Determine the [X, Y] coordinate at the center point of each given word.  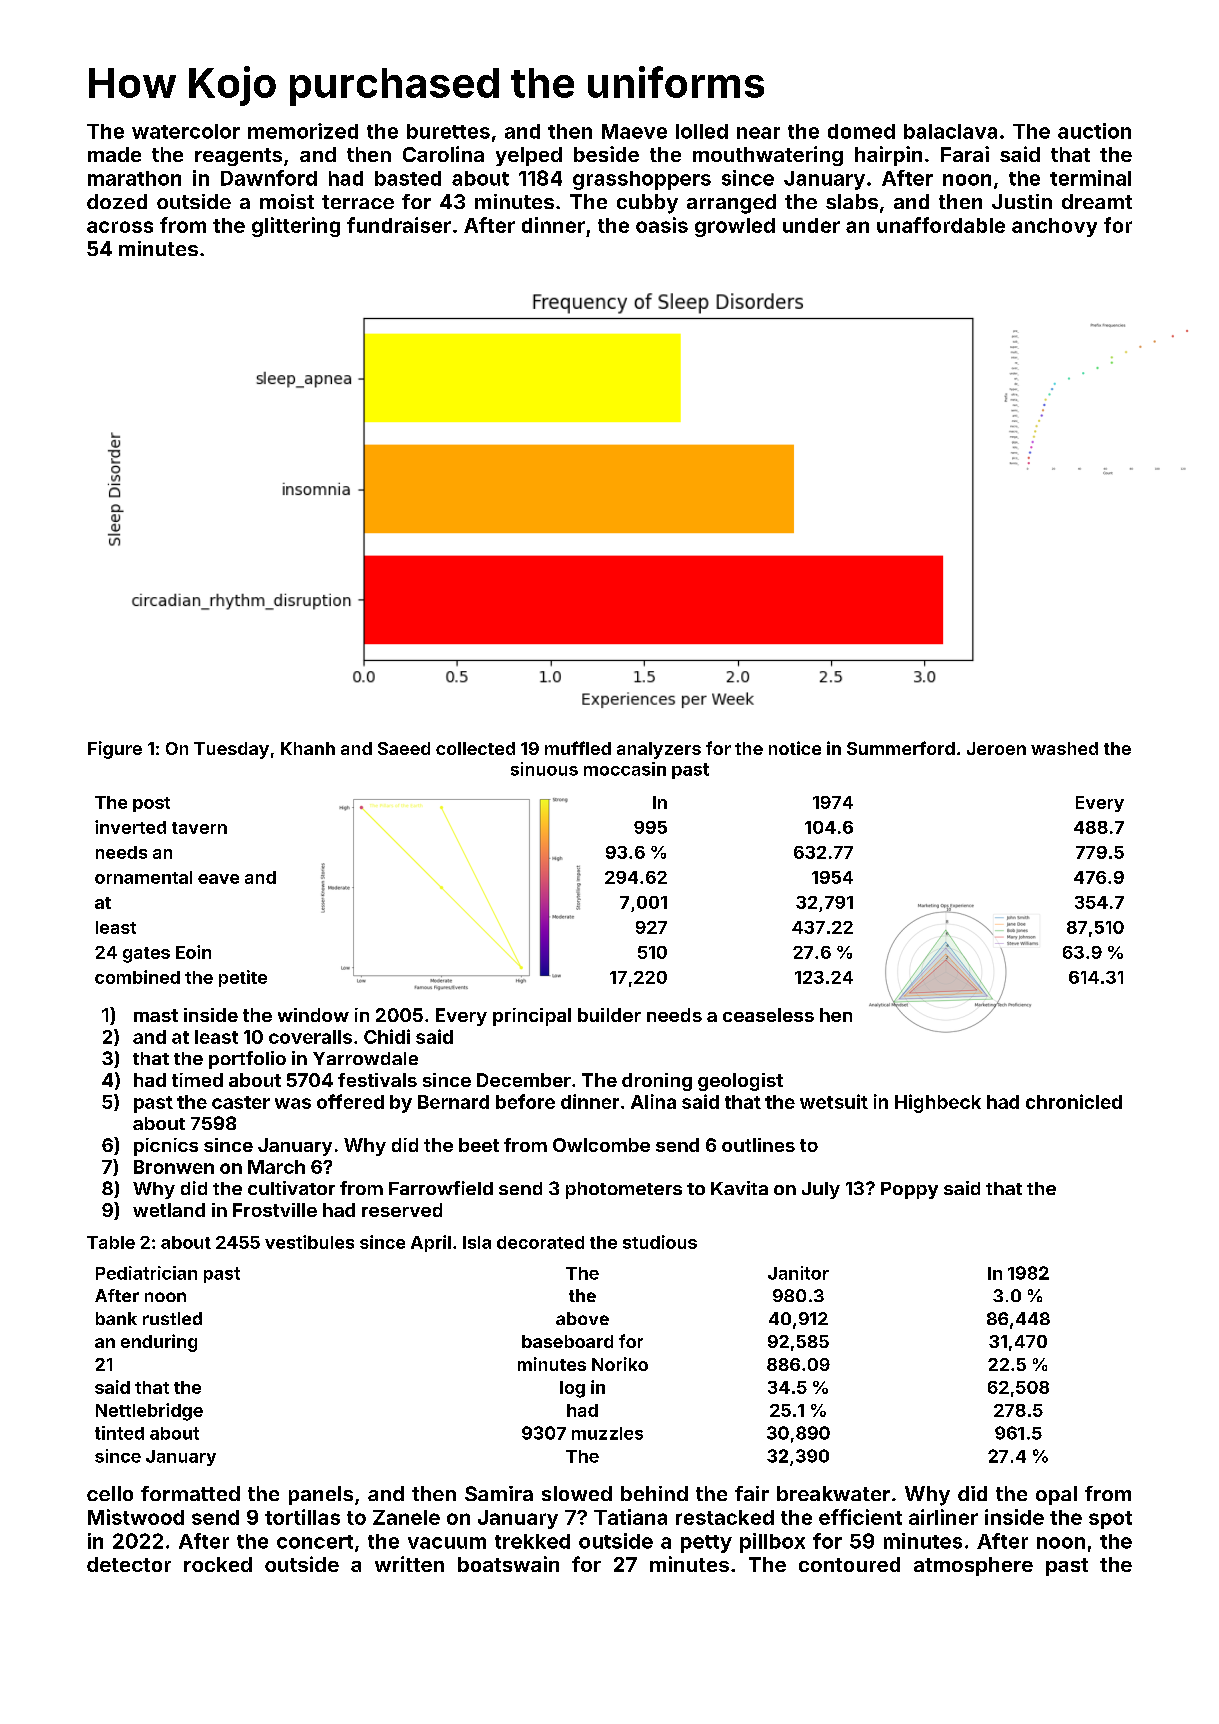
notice [795, 748]
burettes [448, 131]
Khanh [308, 748]
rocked [218, 1564]
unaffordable [941, 225]
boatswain [508, 1564]
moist [287, 201]
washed [1064, 748]
